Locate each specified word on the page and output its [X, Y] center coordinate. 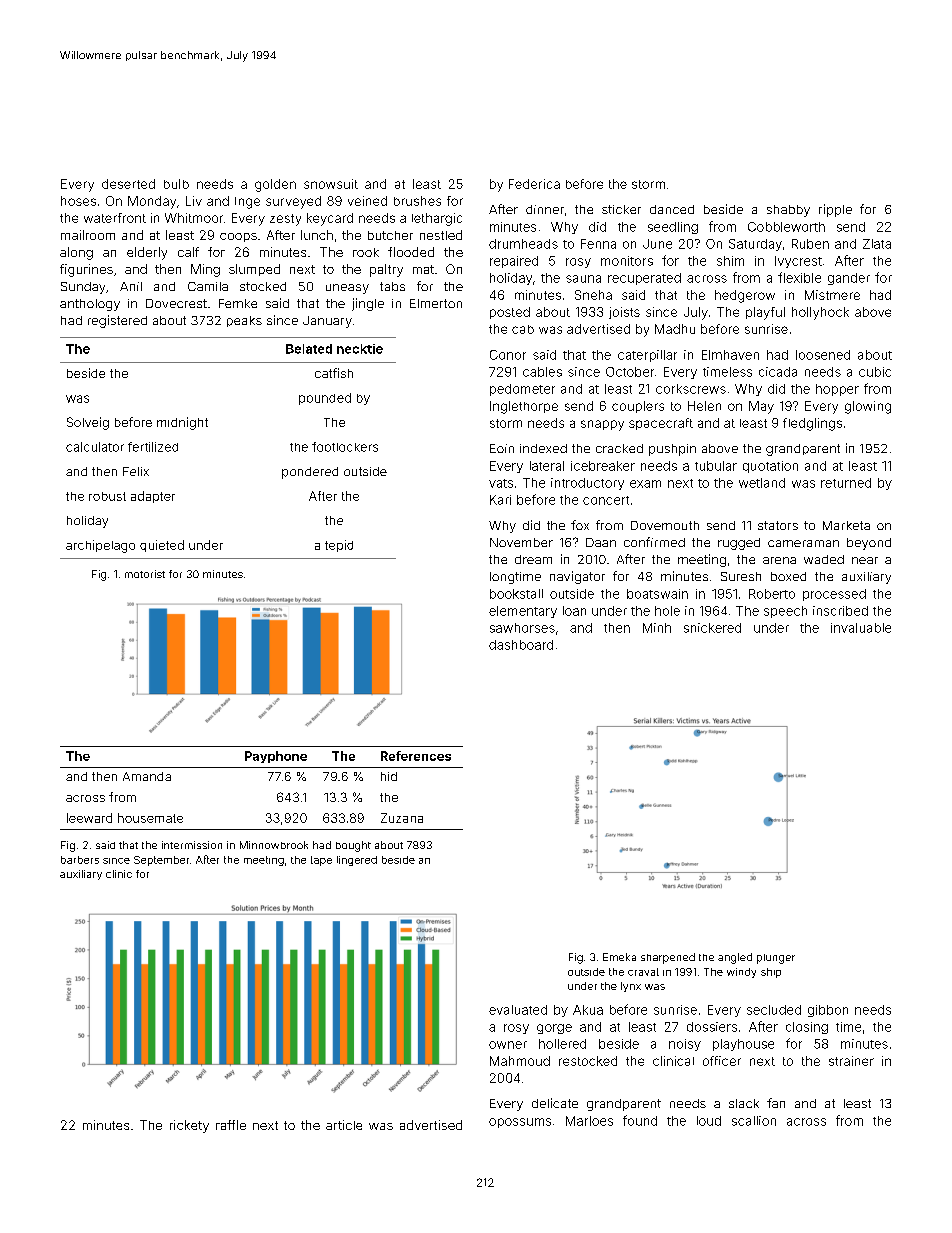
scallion [754, 1121]
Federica [534, 184]
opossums [520, 1123]
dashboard [521, 645]
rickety [189, 1126]
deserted [128, 184]
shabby [788, 211]
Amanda [147, 776]
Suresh [741, 576]
